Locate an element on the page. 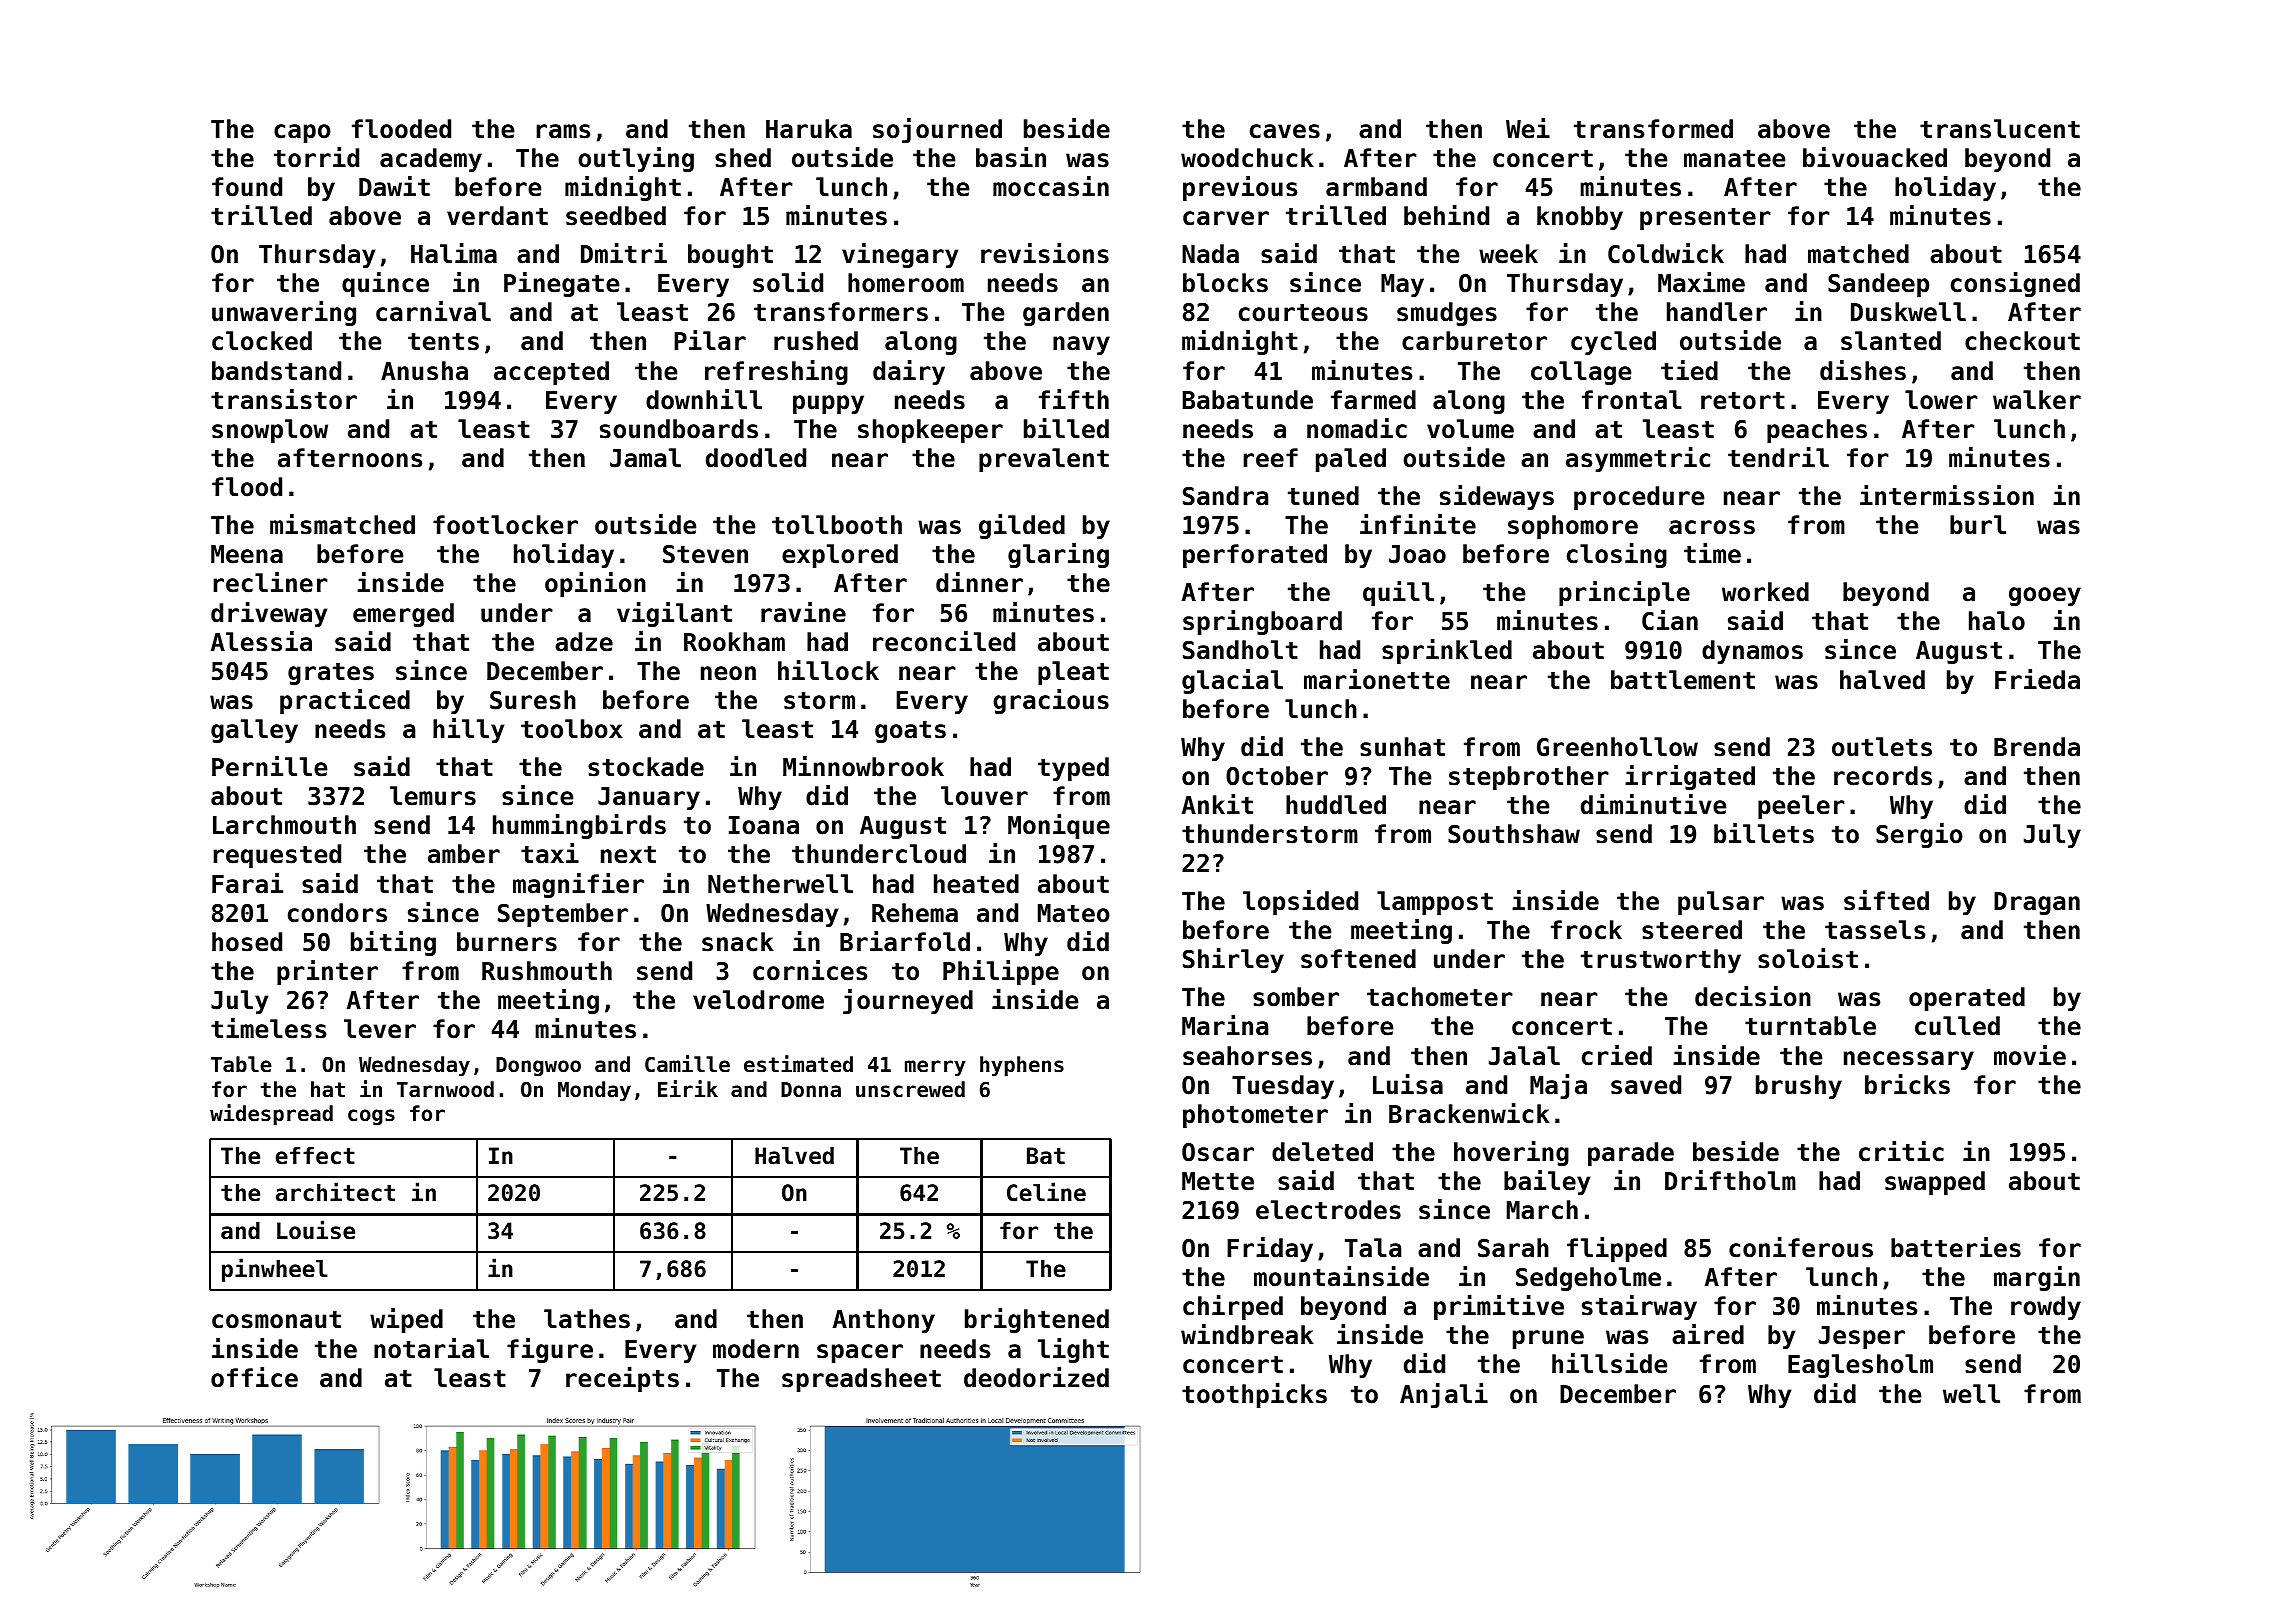 Image resolution: width=2292 pixels, height=1620 pixels. Dragan is located at coordinates (2037, 903).
